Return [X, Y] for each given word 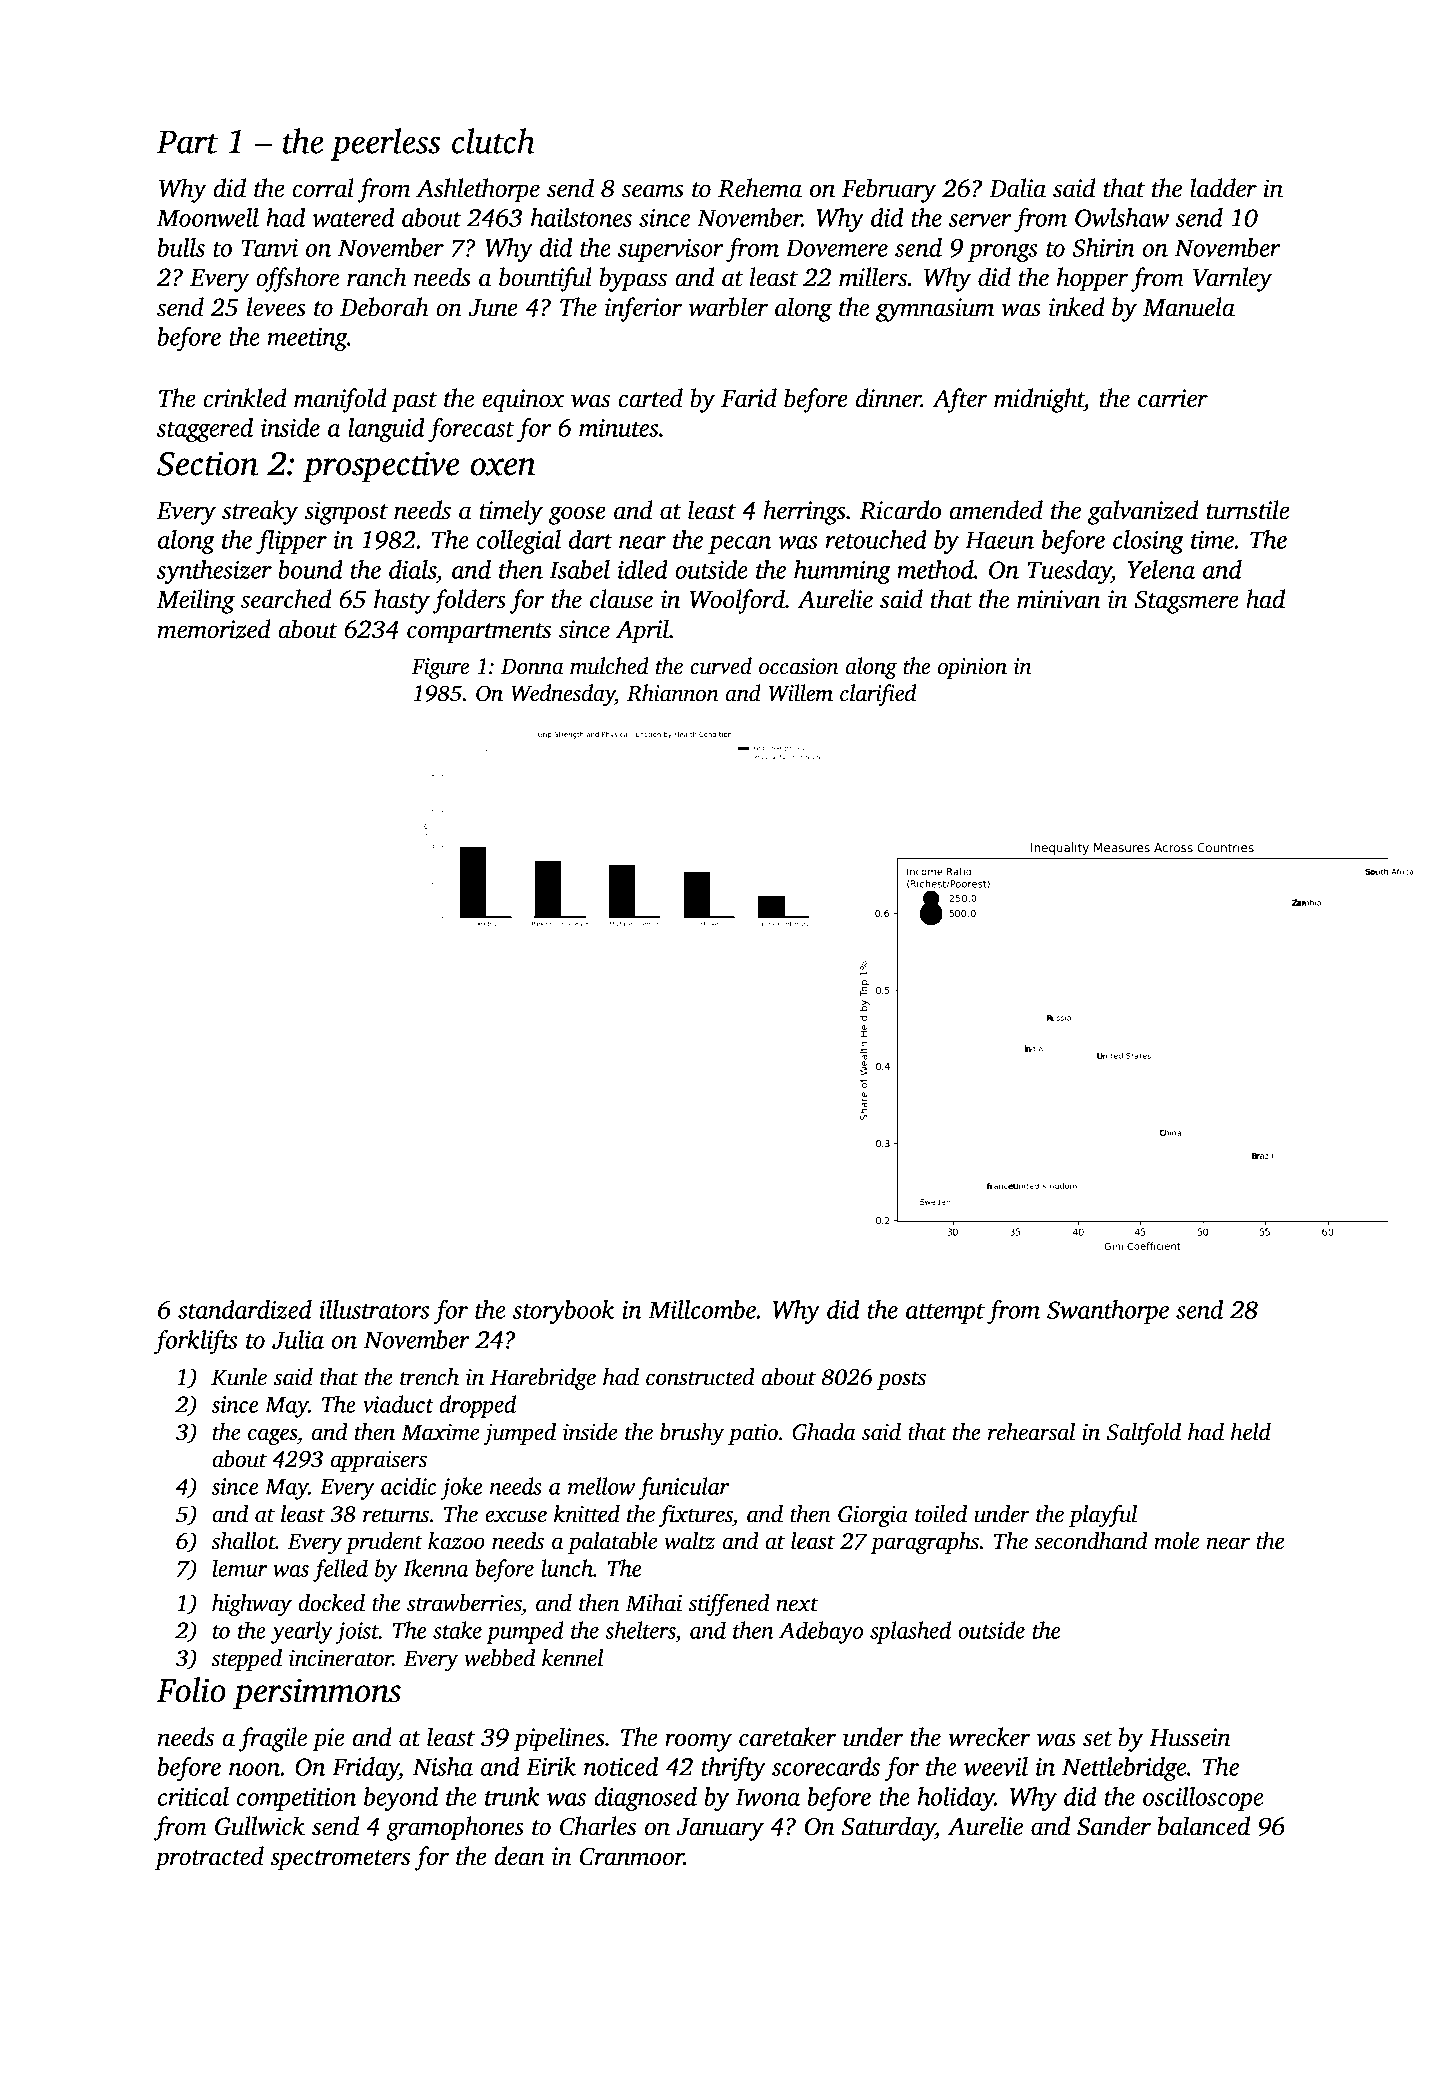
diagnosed [645, 1799]
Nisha [443, 1766]
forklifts [196, 1342]
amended [996, 510]
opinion [972, 668]
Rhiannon [673, 693]
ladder [1223, 188]
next [797, 1604]
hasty [402, 601]
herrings [804, 512]
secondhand [1090, 1541]
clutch [493, 141]
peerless [386, 144]
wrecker [989, 1737]
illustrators [374, 1309]
